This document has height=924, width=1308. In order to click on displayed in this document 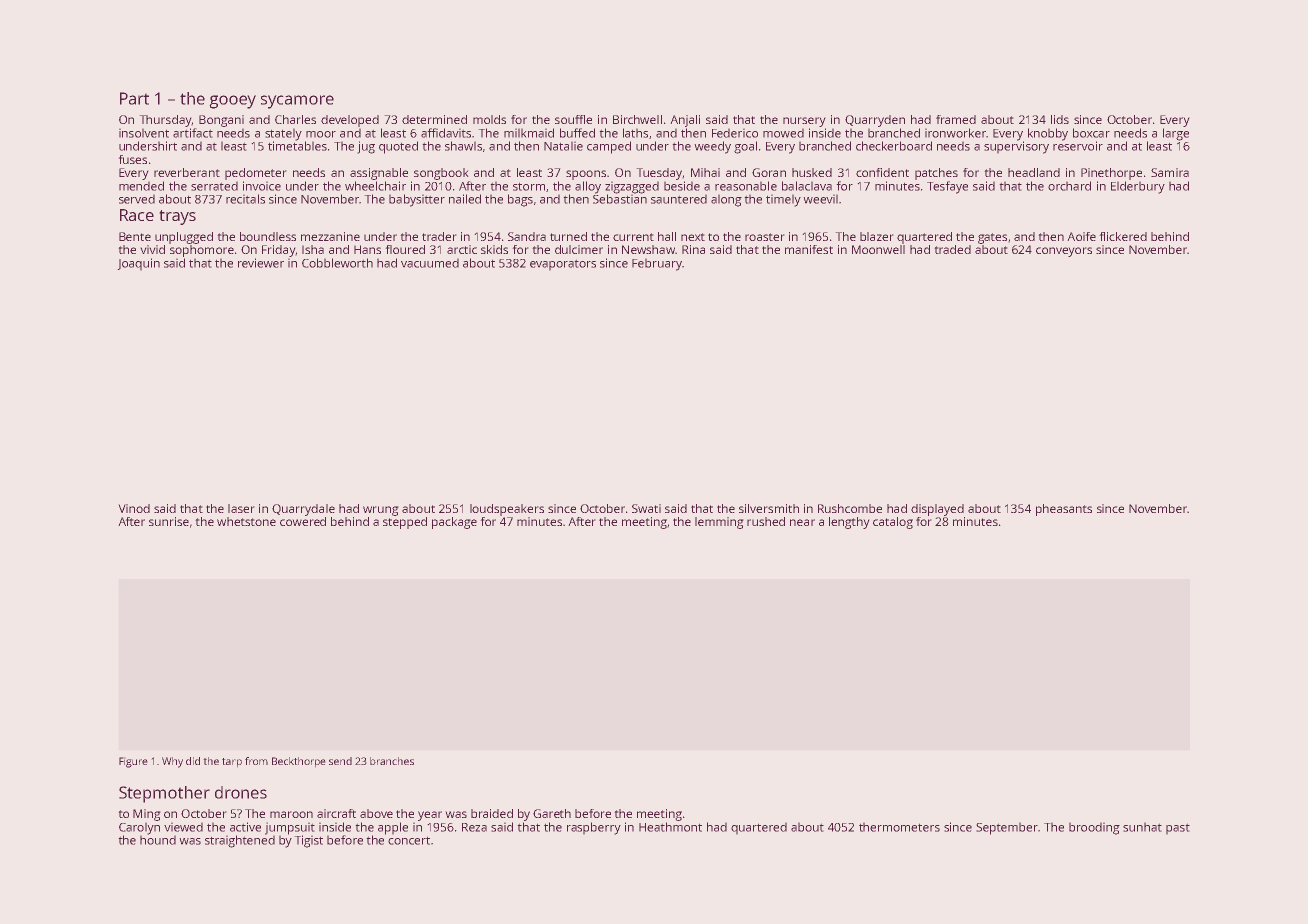, I will do `click(937, 510)`.
